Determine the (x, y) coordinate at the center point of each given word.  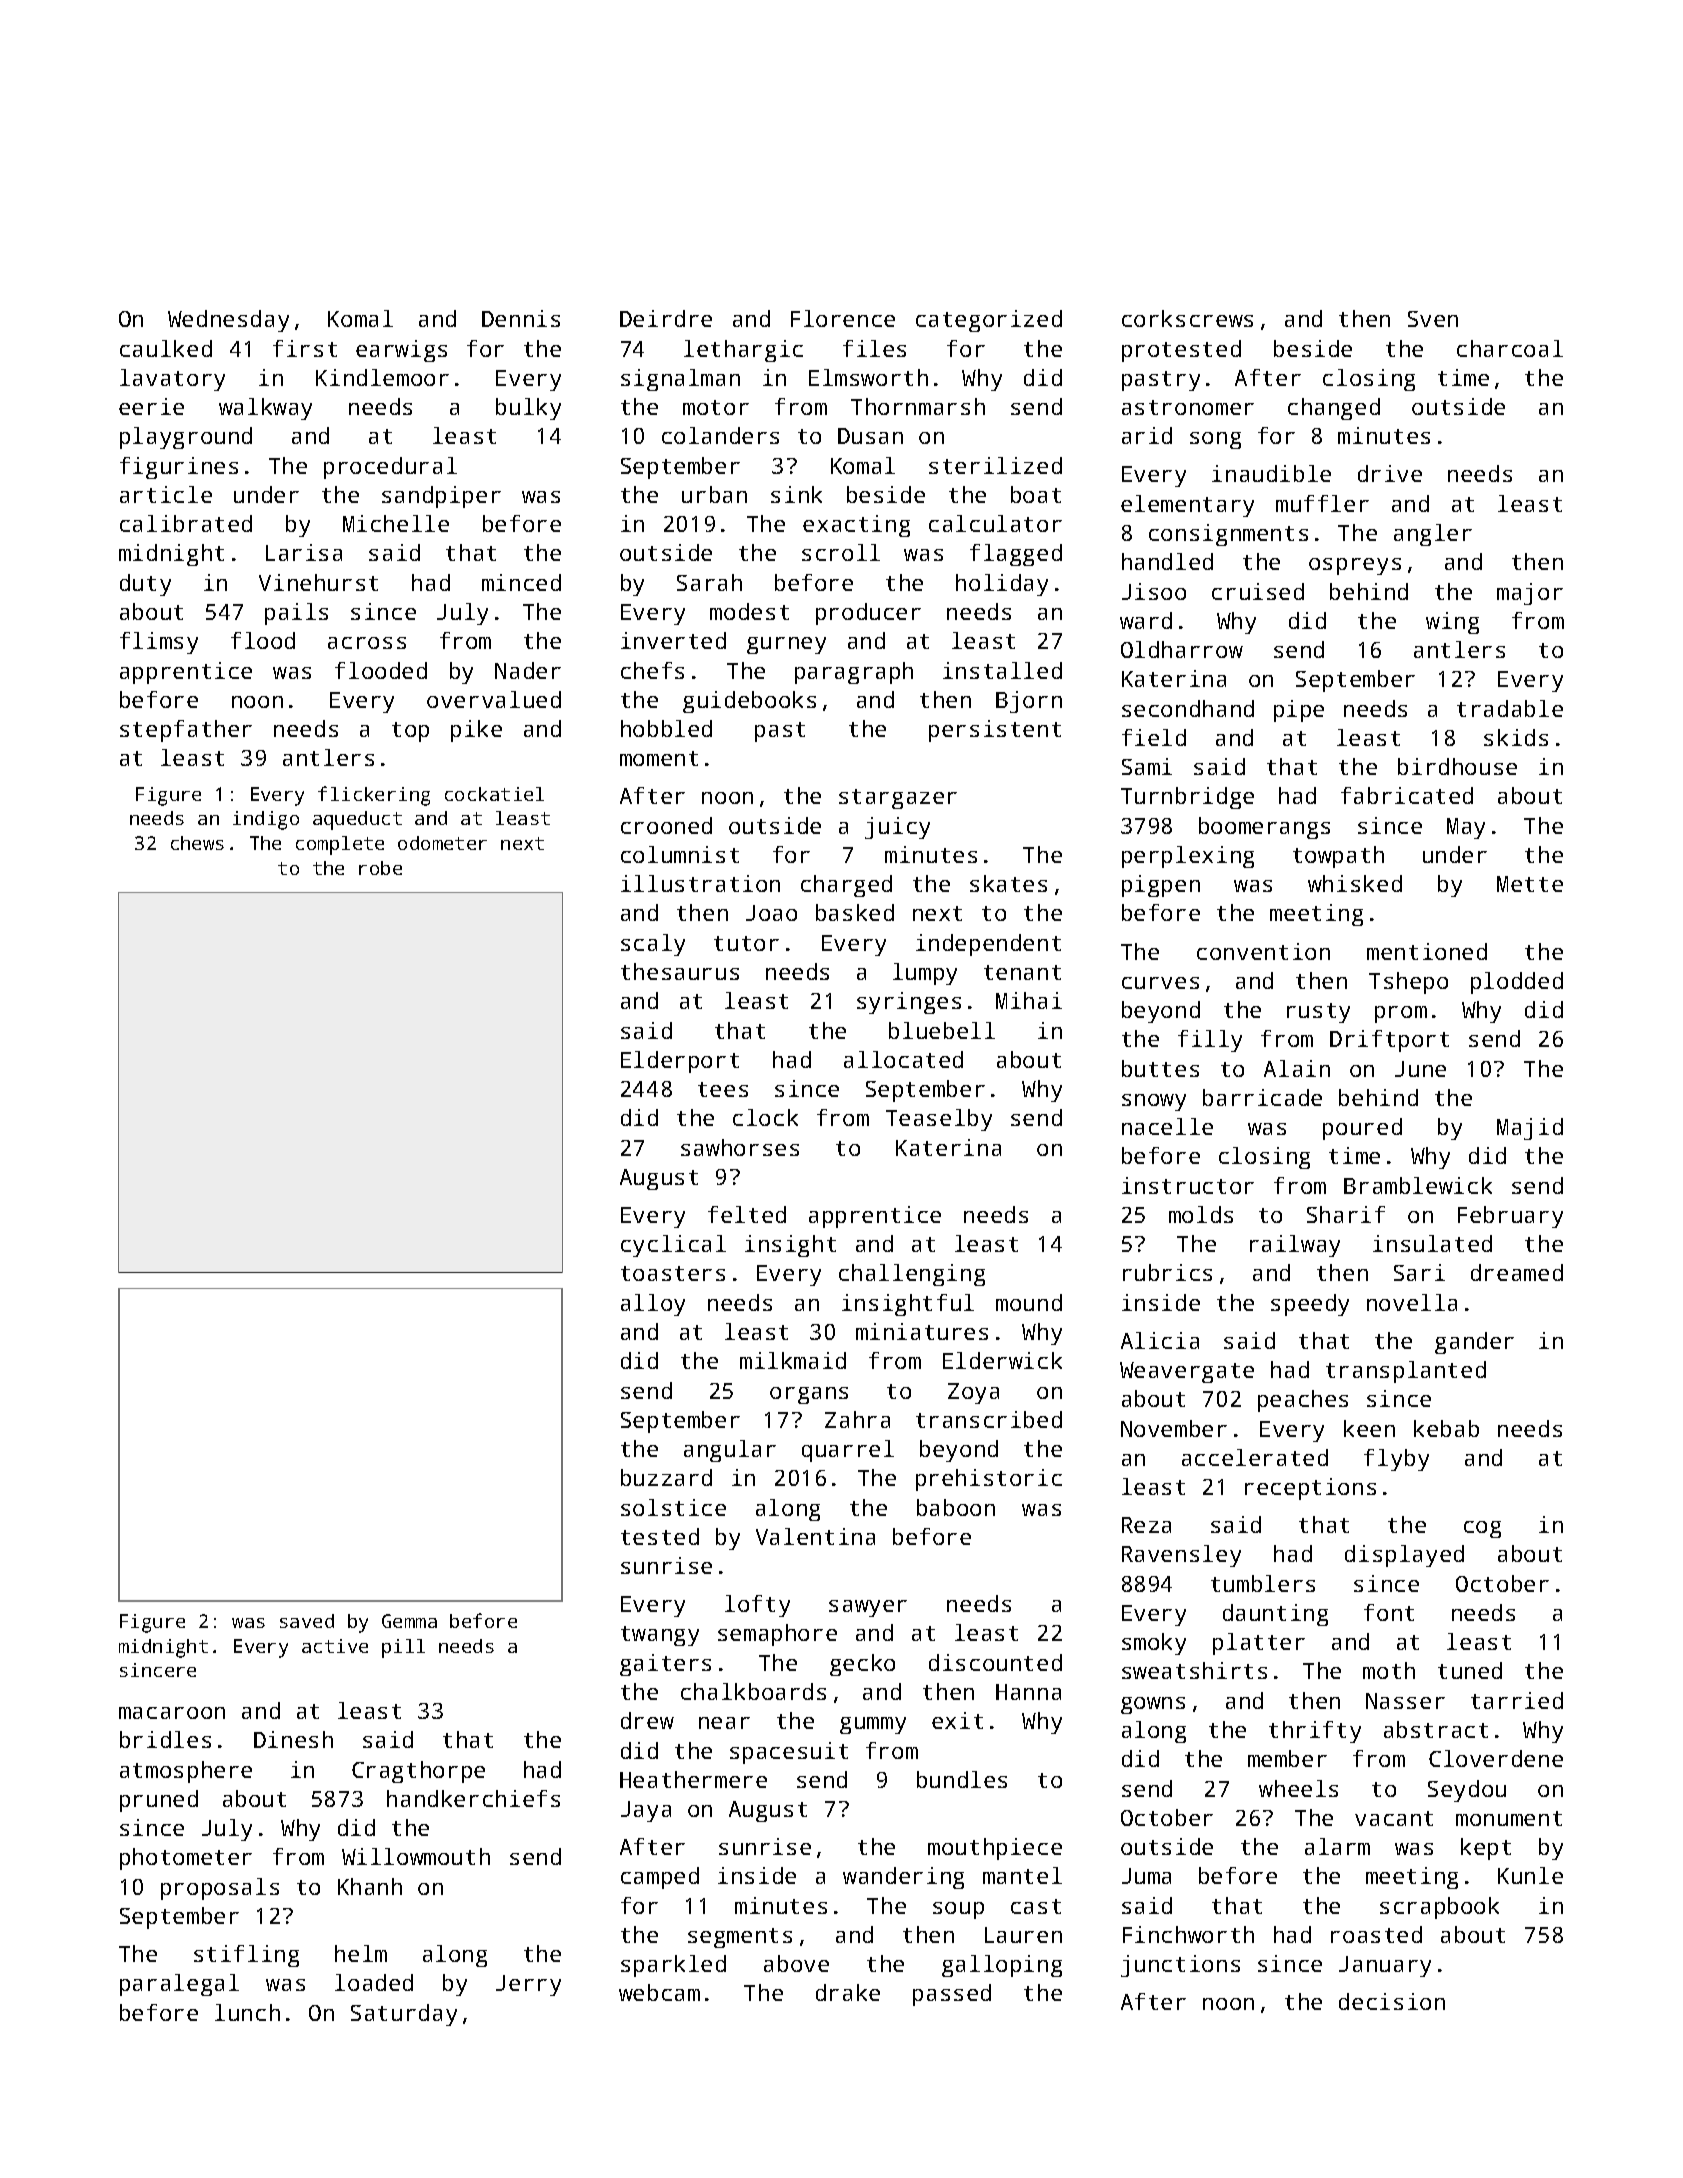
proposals (220, 1889)
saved (307, 1621)
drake (848, 1992)
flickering (374, 796)
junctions (1180, 1966)
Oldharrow (1182, 649)
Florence (843, 318)
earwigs (401, 351)
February (1510, 1217)
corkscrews (1187, 318)
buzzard (666, 1477)
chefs (652, 670)
